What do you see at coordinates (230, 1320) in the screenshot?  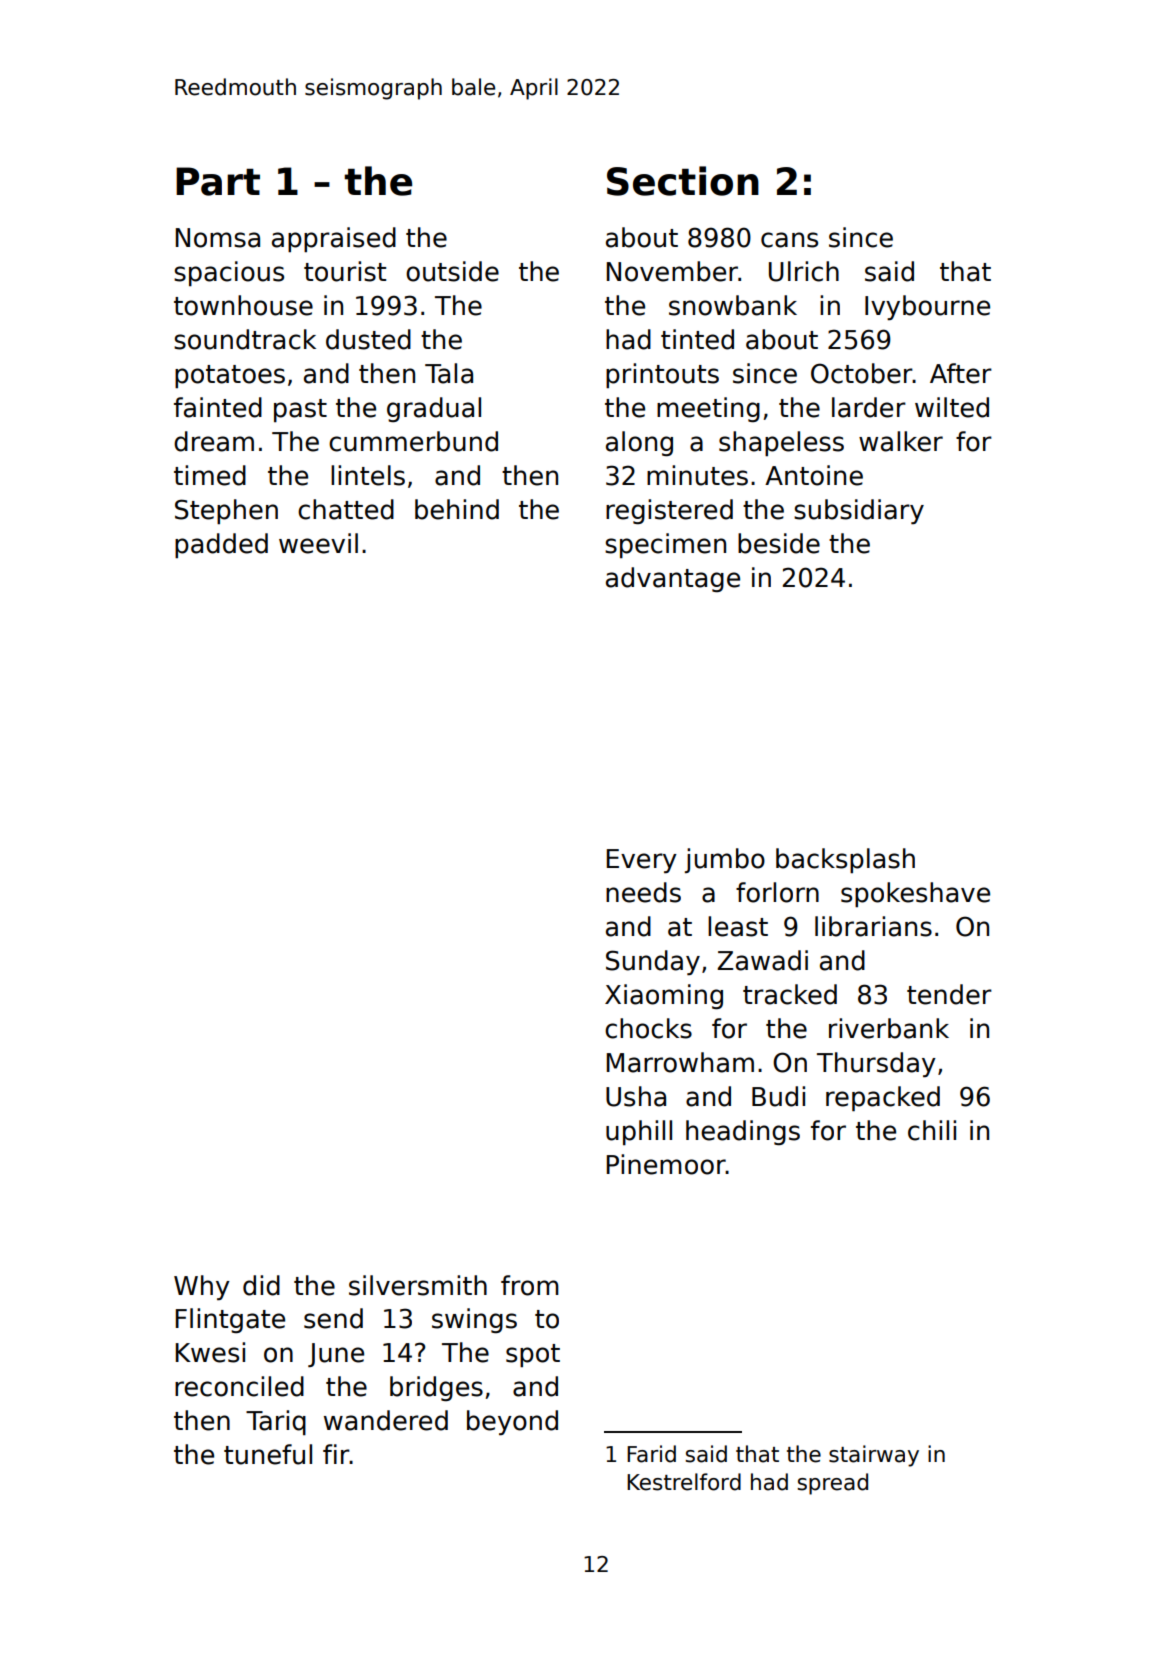 I see `Flintgate` at bounding box center [230, 1320].
